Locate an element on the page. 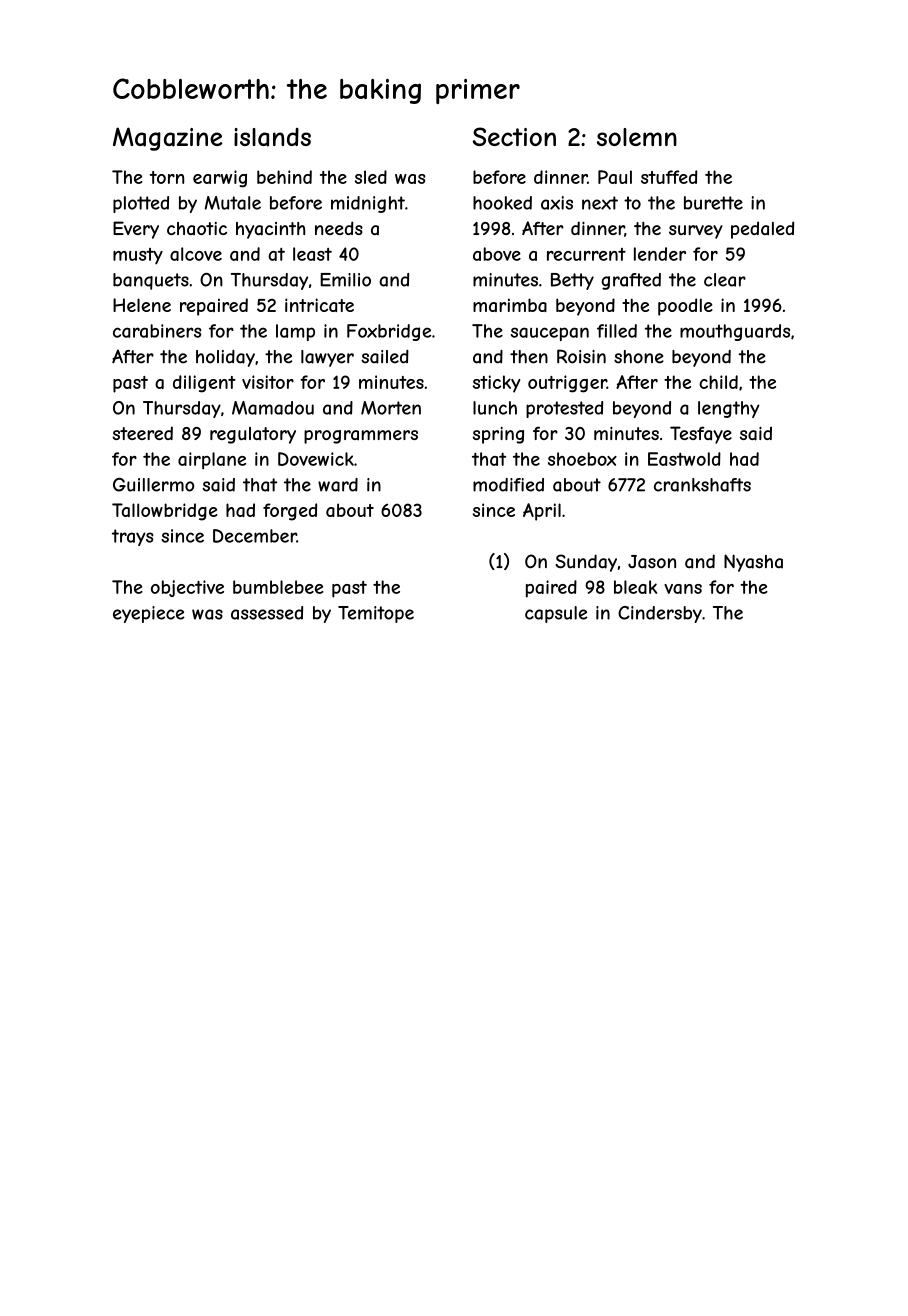  Section is located at coordinates (514, 136).
